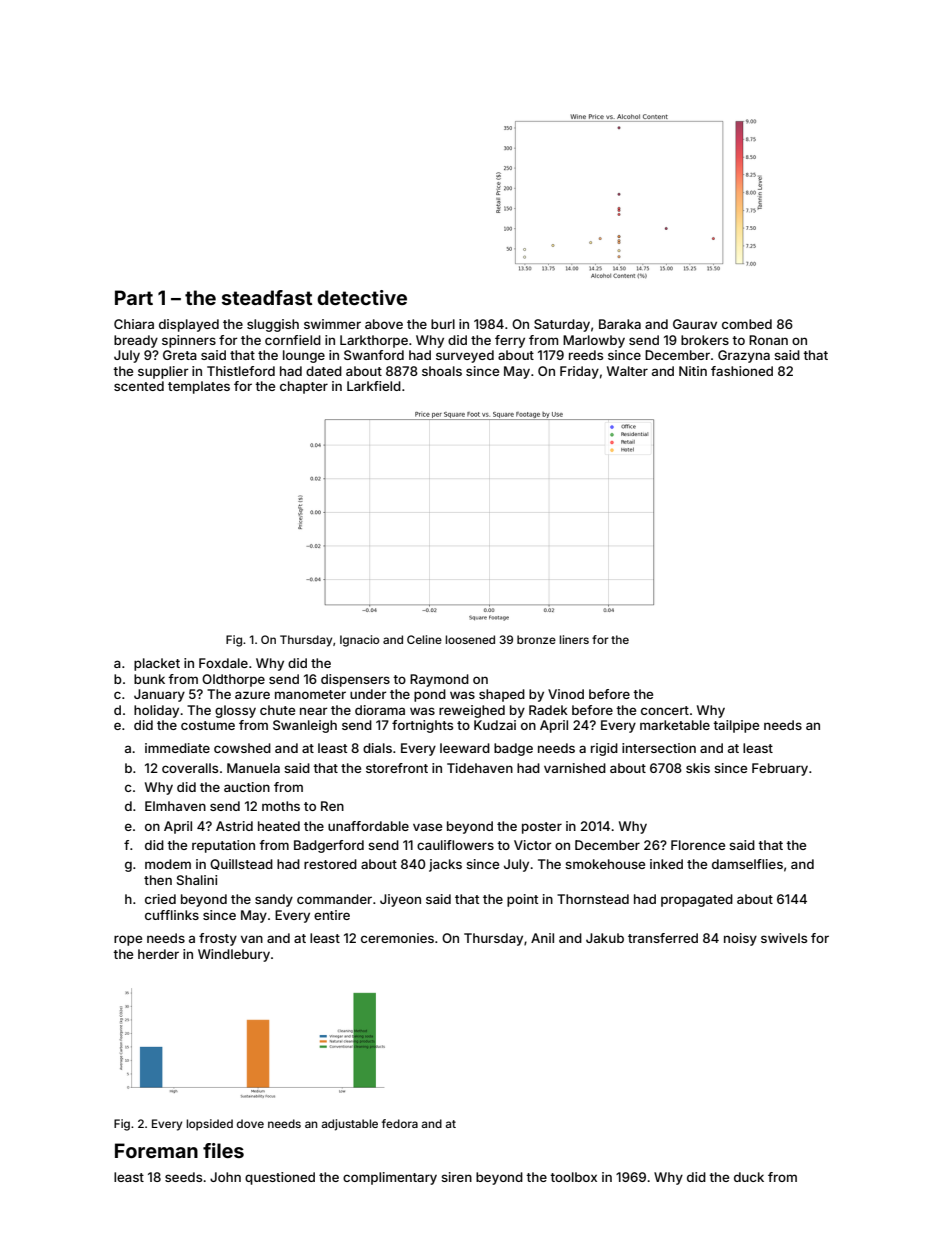  Describe the element at coordinates (675, 725) in the image. I see `marketable` at that location.
